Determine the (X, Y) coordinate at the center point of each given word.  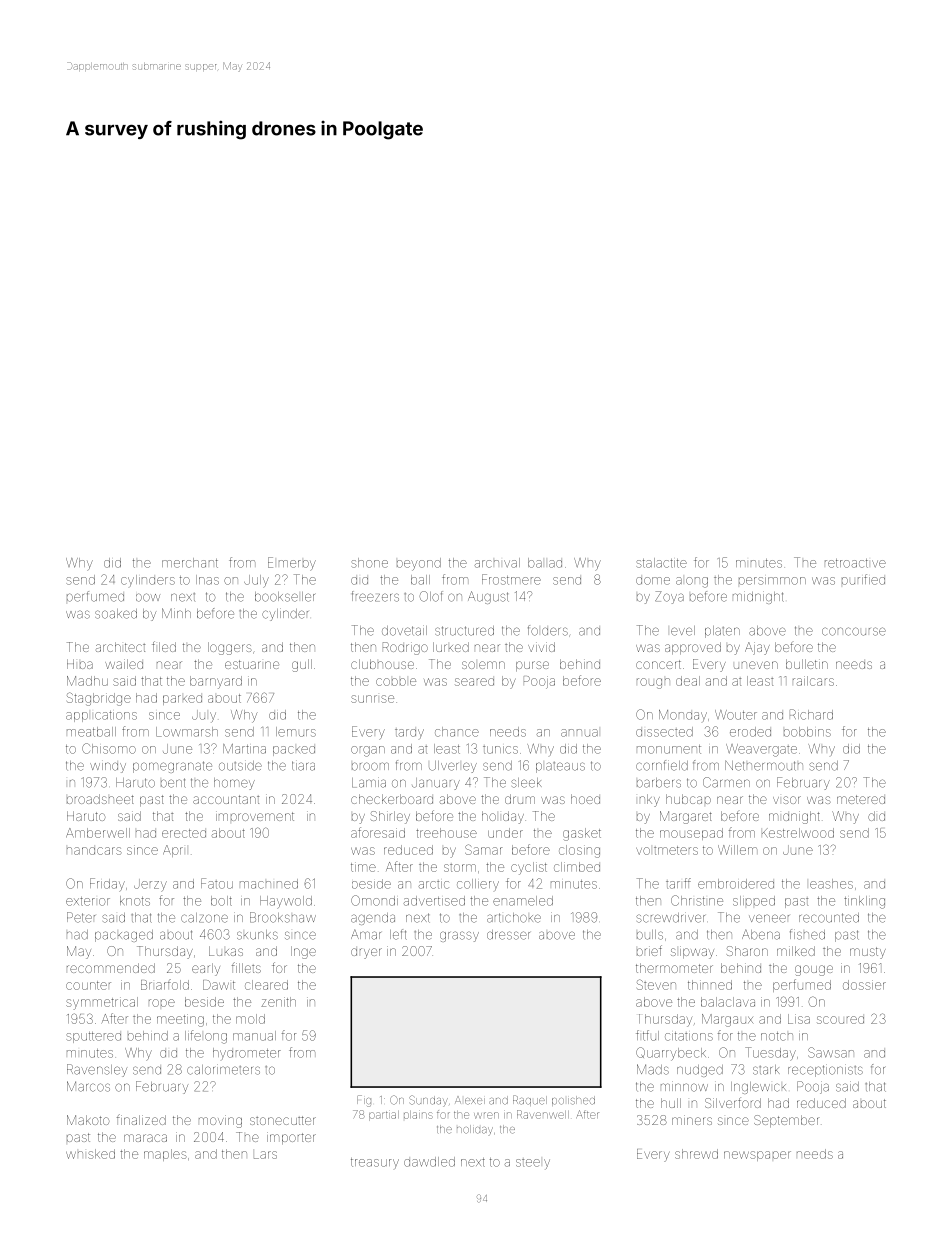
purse (532, 666)
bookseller (285, 597)
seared (474, 682)
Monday (683, 715)
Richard (811, 714)
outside (240, 766)
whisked (90, 1154)
